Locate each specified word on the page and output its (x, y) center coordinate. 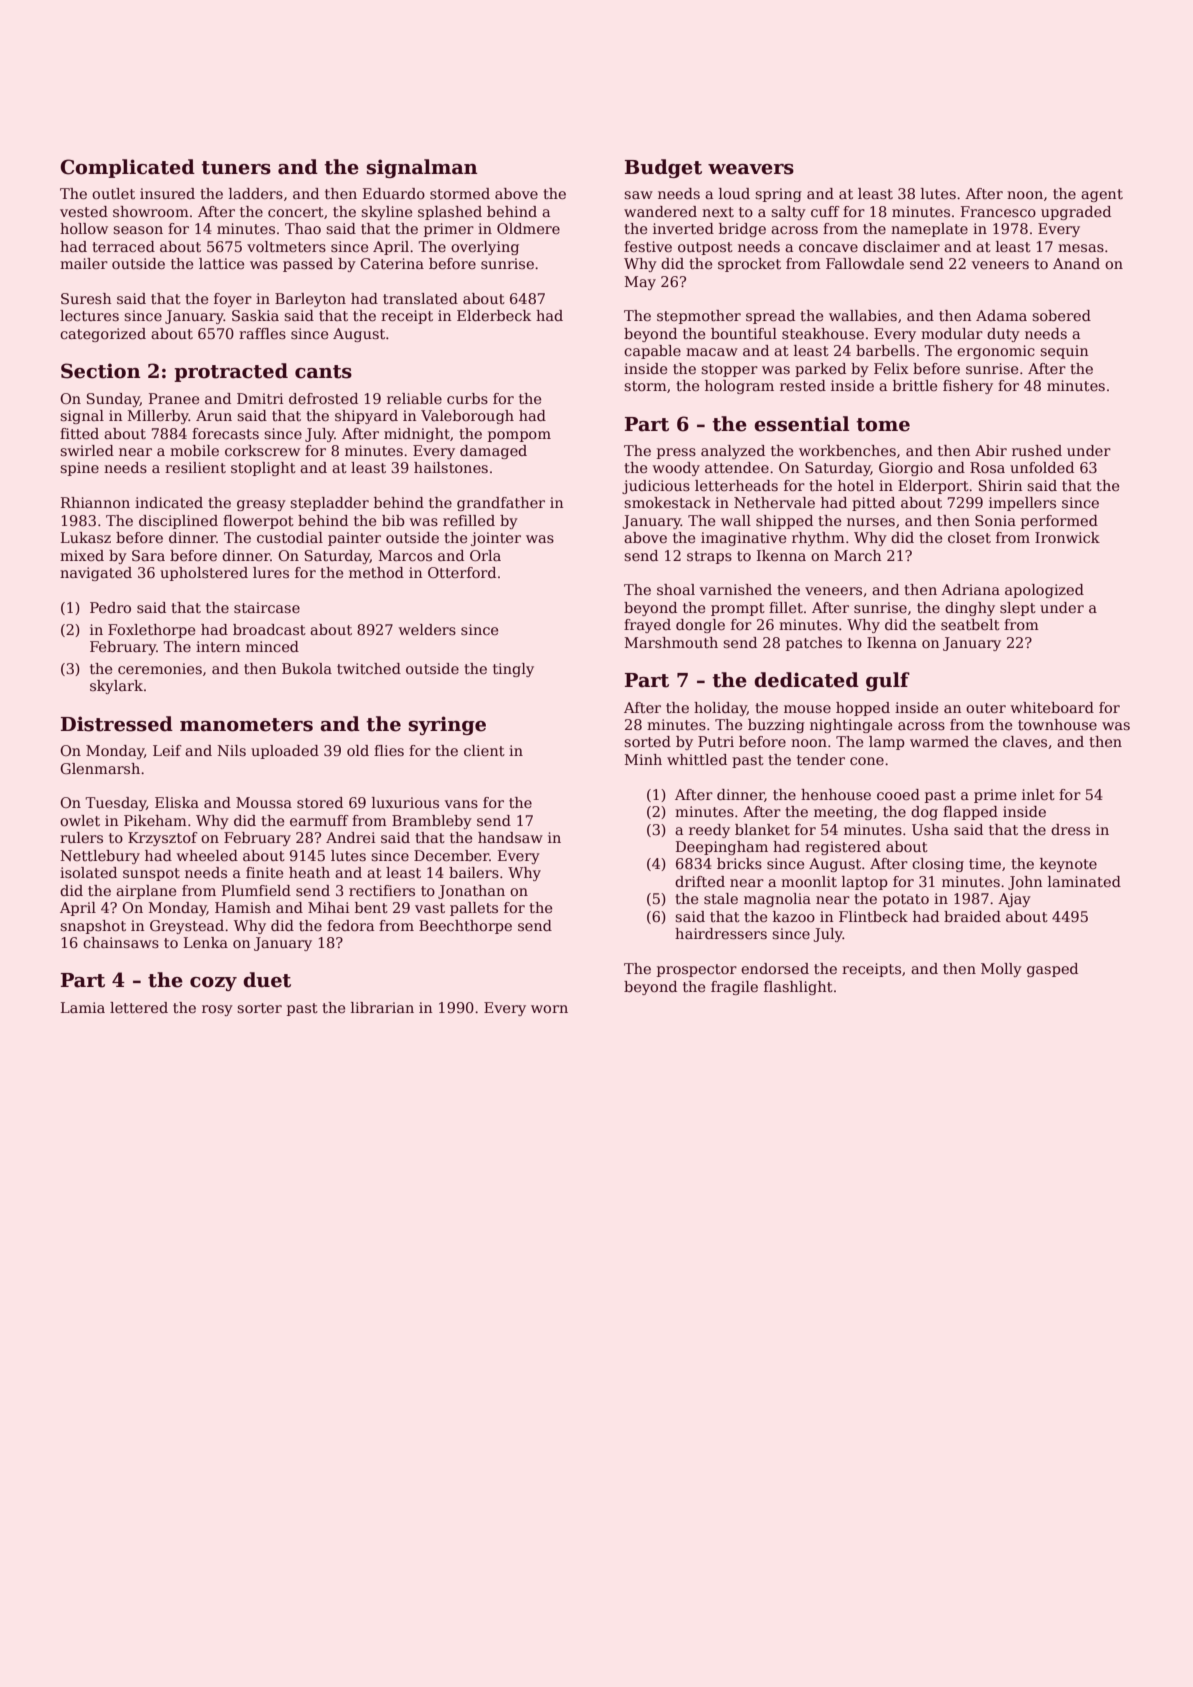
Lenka (206, 942)
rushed (1037, 450)
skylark (116, 687)
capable (652, 352)
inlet (1038, 794)
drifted (700, 881)
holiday (720, 709)
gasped (1052, 970)
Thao (303, 228)
